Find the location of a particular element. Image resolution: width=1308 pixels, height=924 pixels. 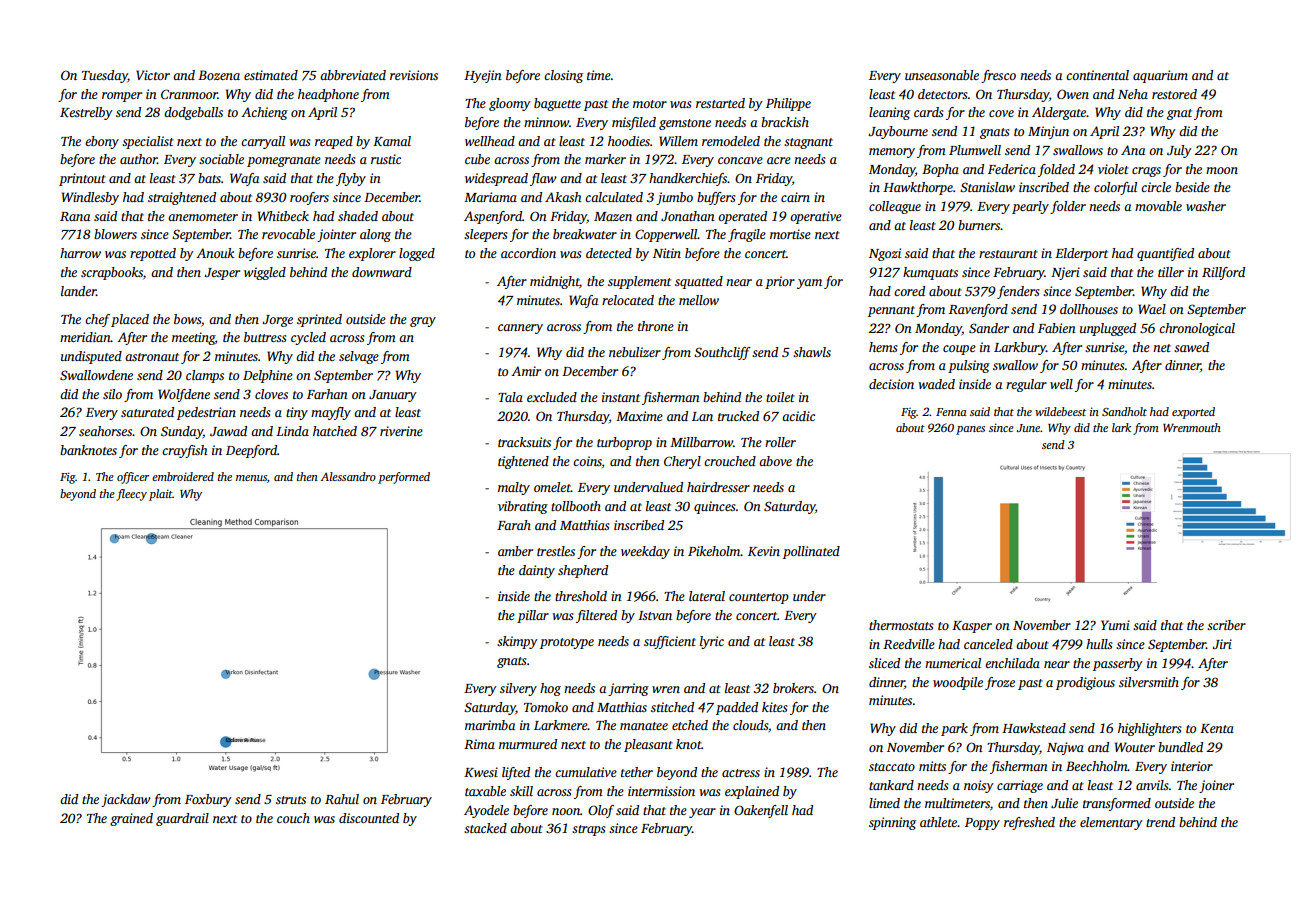

Sandholt is located at coordinates (1124, 411).
